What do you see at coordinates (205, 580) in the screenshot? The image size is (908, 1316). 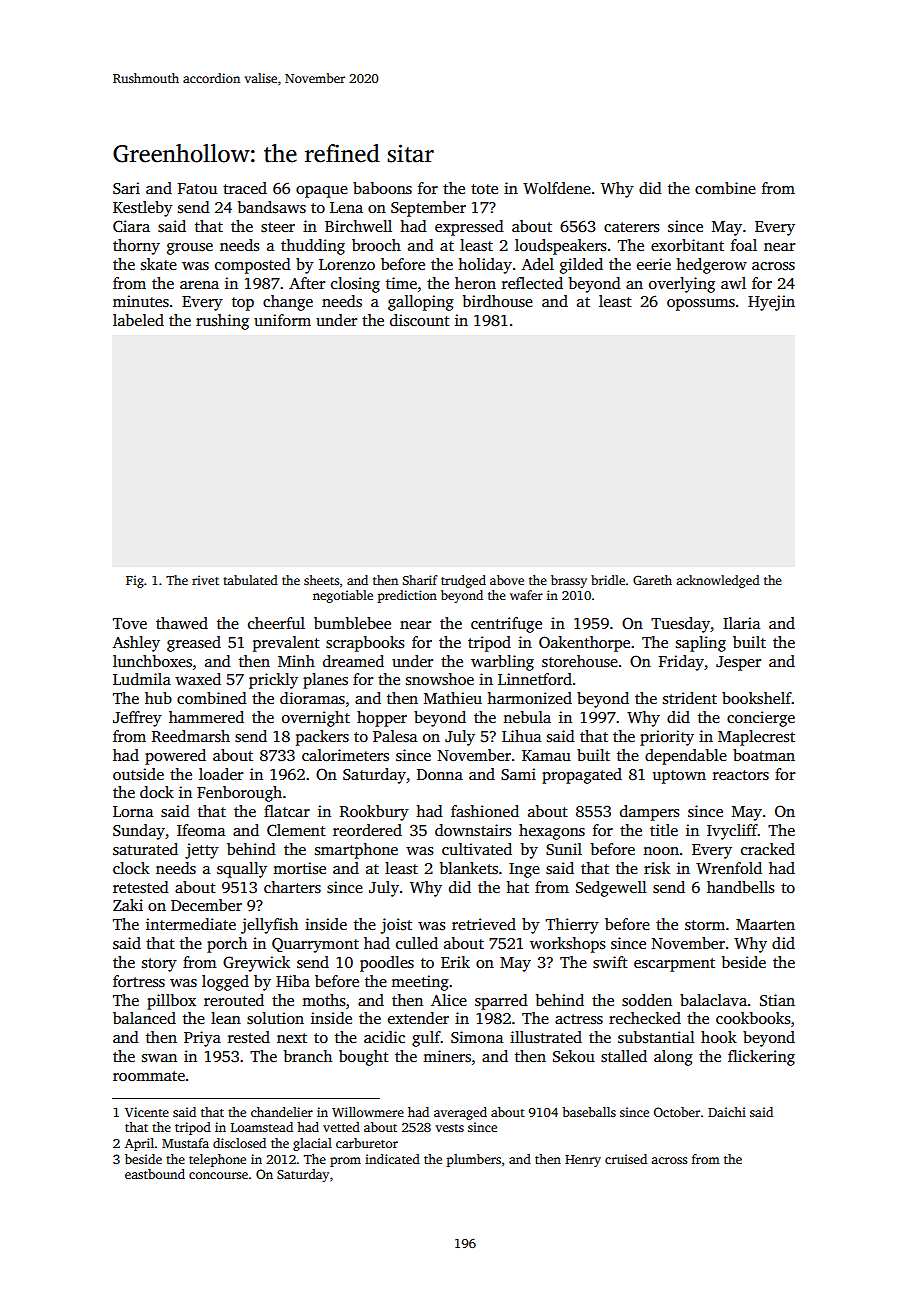 I see `rivet` at bounding box center [205, 580].
